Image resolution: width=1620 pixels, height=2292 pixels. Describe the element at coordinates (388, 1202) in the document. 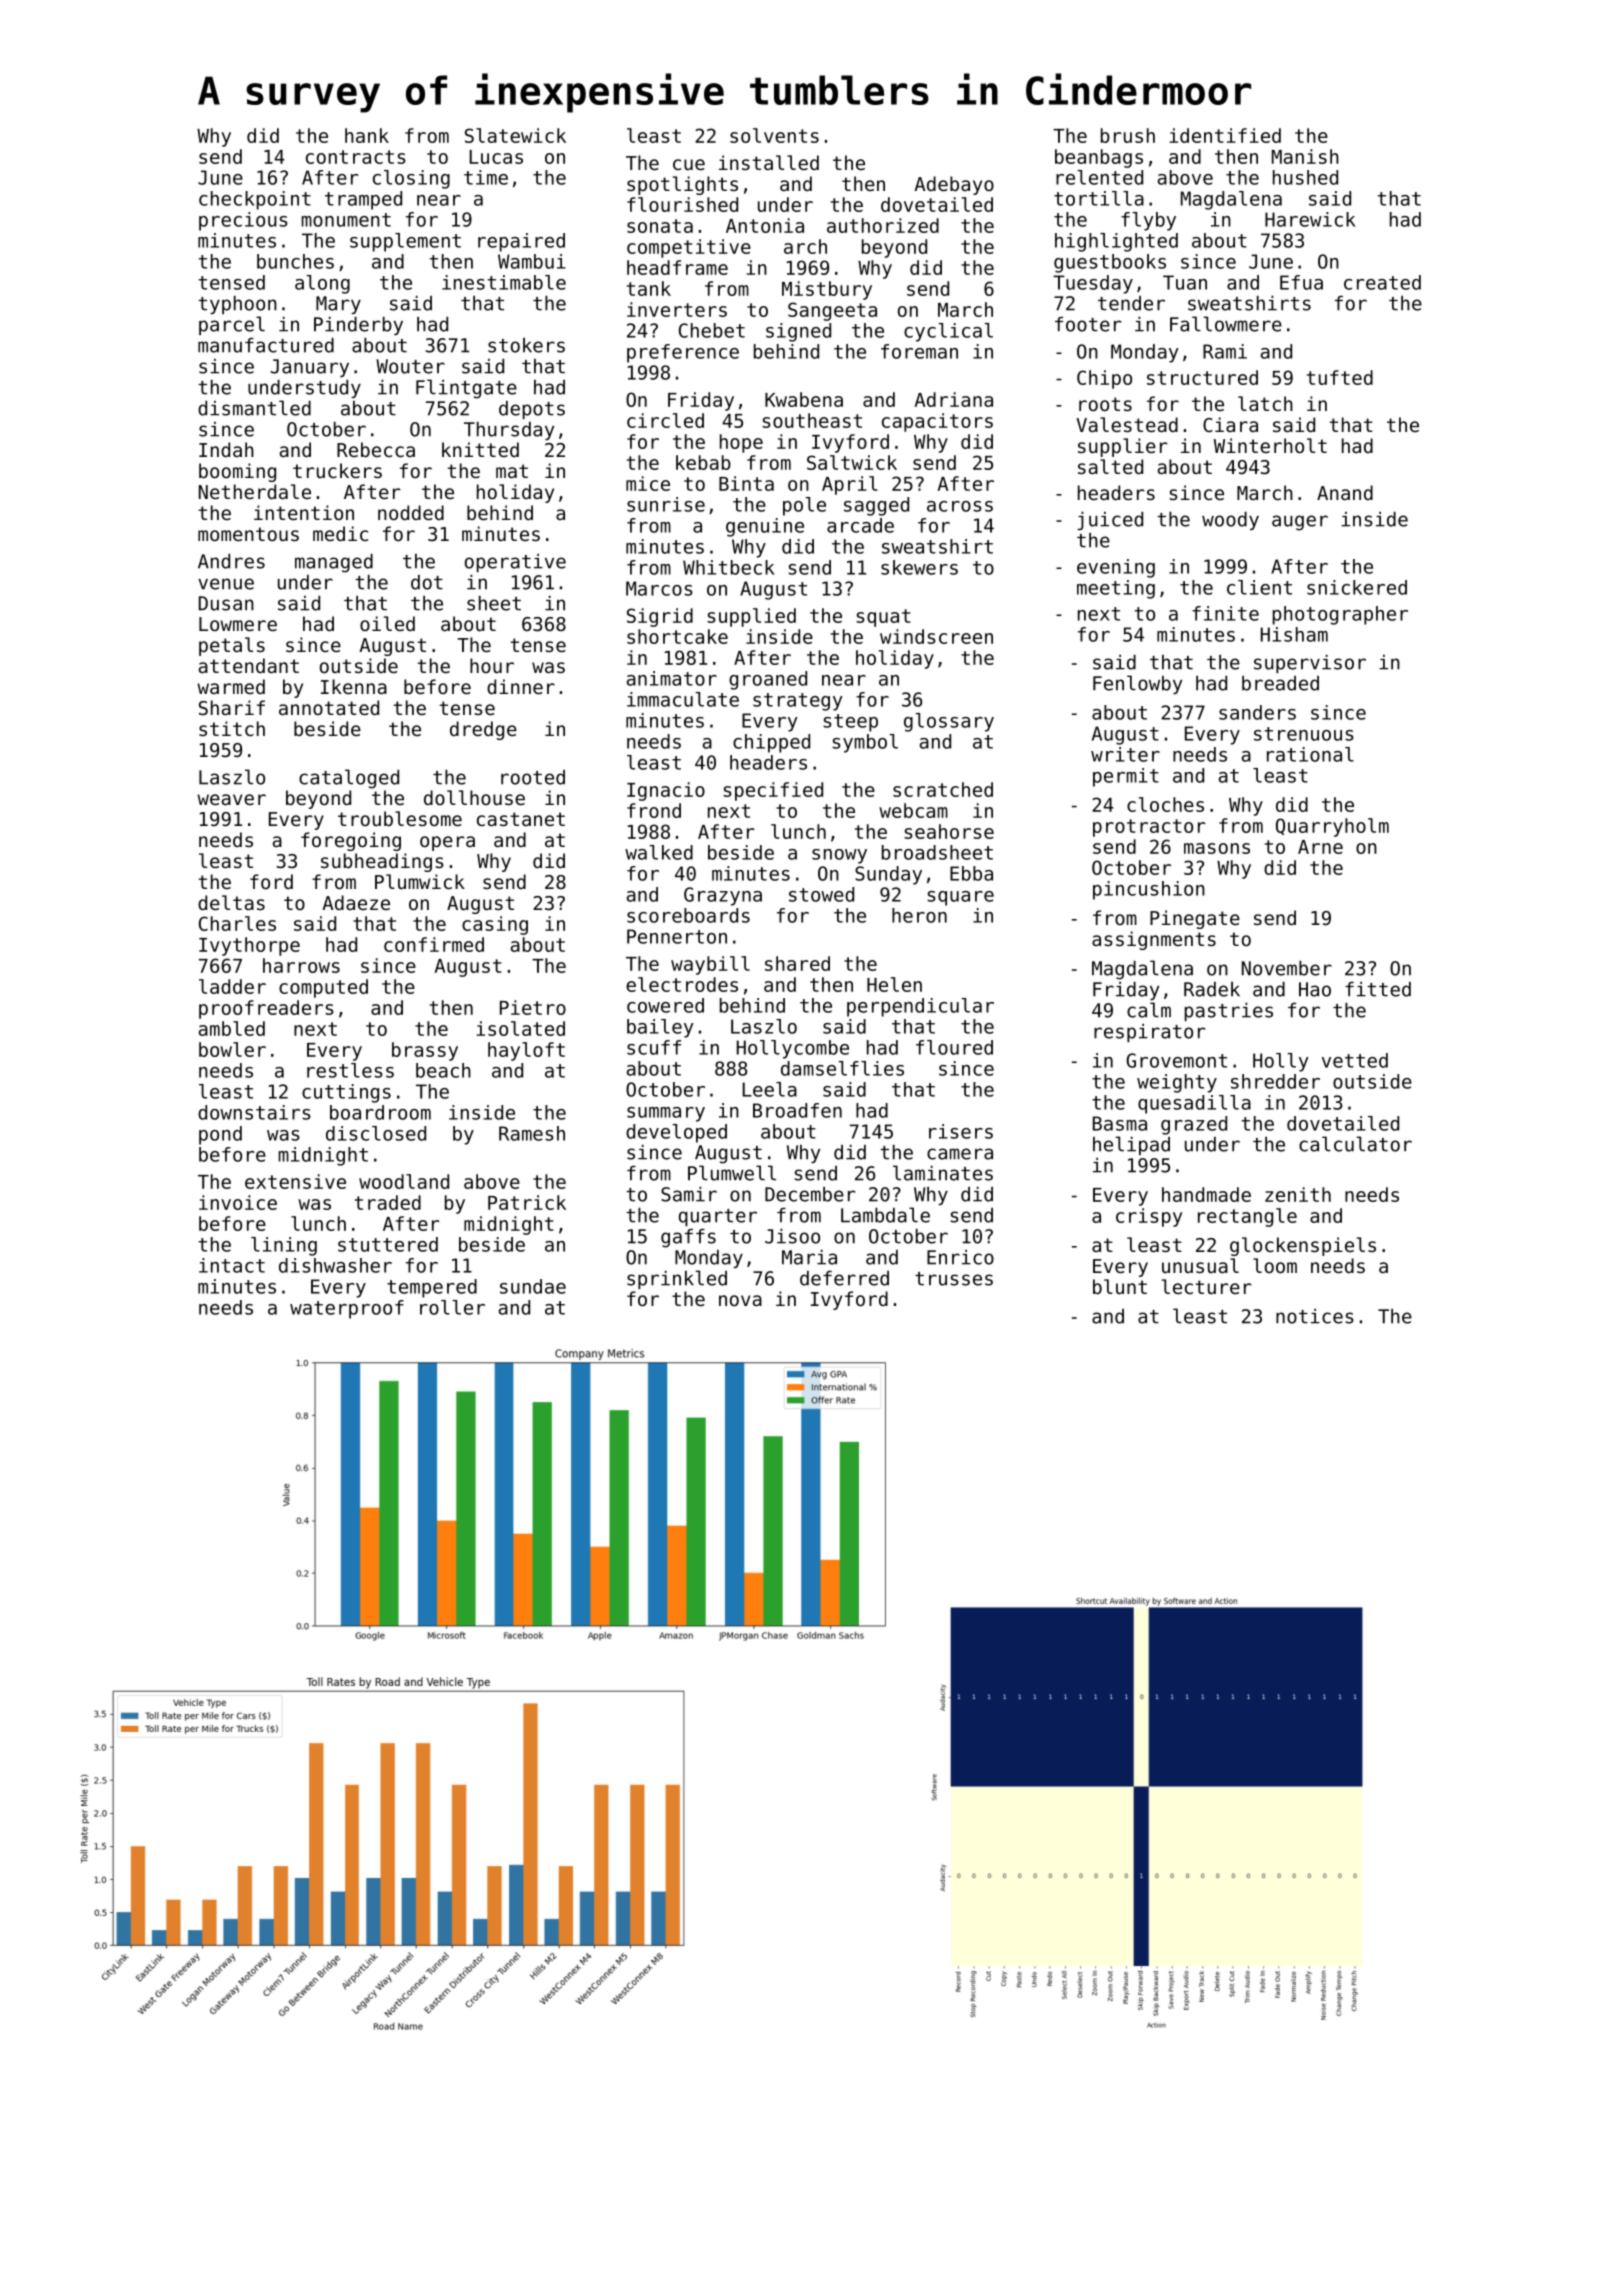

I see `traded` at that location.
